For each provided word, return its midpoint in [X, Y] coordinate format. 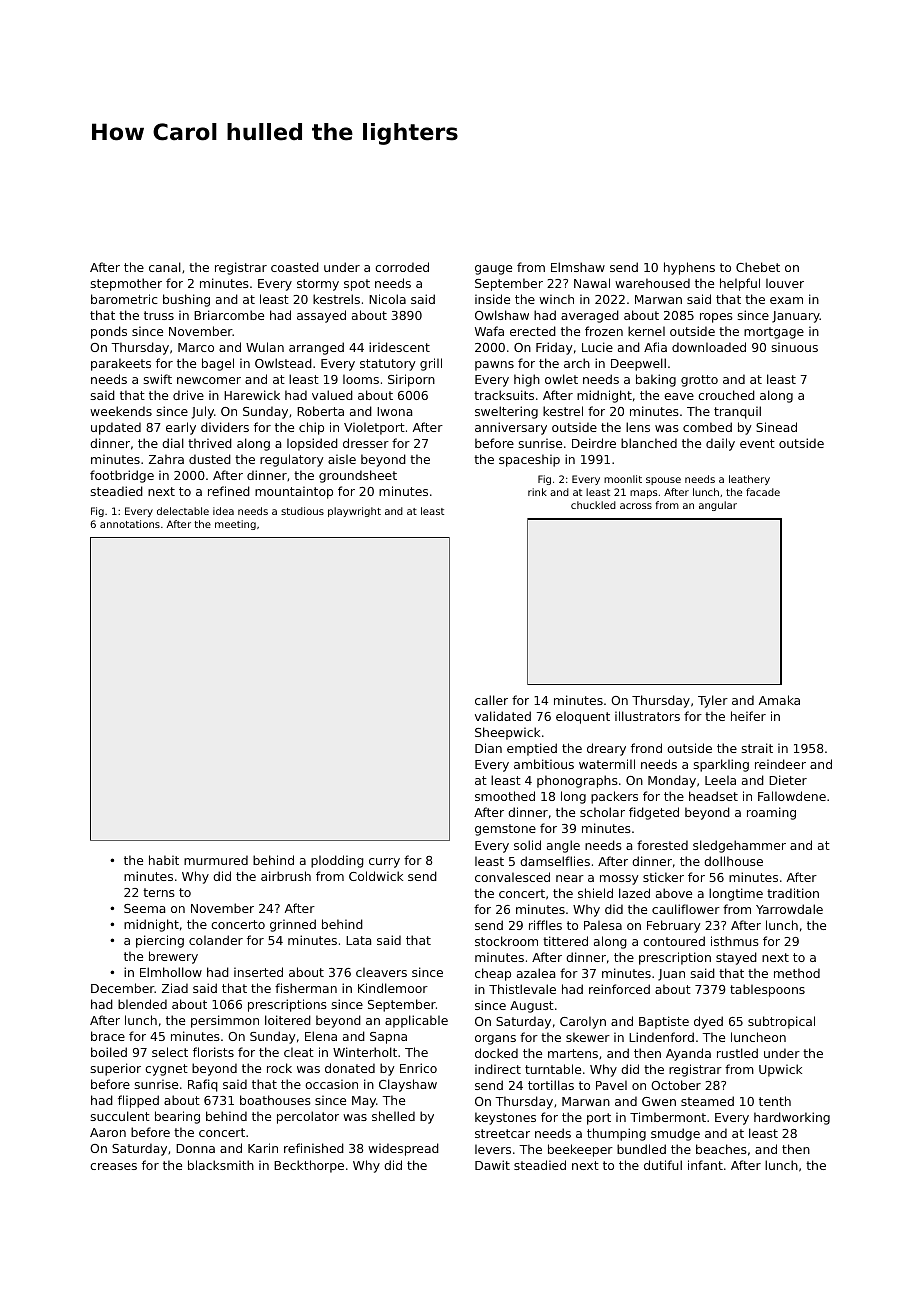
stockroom [506, 941]
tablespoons [767, 990]
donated [350, 1068]
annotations [130, 524]
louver [785, 283]
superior [115, 1069]
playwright [354, 512]
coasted [295, 267]
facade [763, 492]
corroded [402, 267]
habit [164, 860]
